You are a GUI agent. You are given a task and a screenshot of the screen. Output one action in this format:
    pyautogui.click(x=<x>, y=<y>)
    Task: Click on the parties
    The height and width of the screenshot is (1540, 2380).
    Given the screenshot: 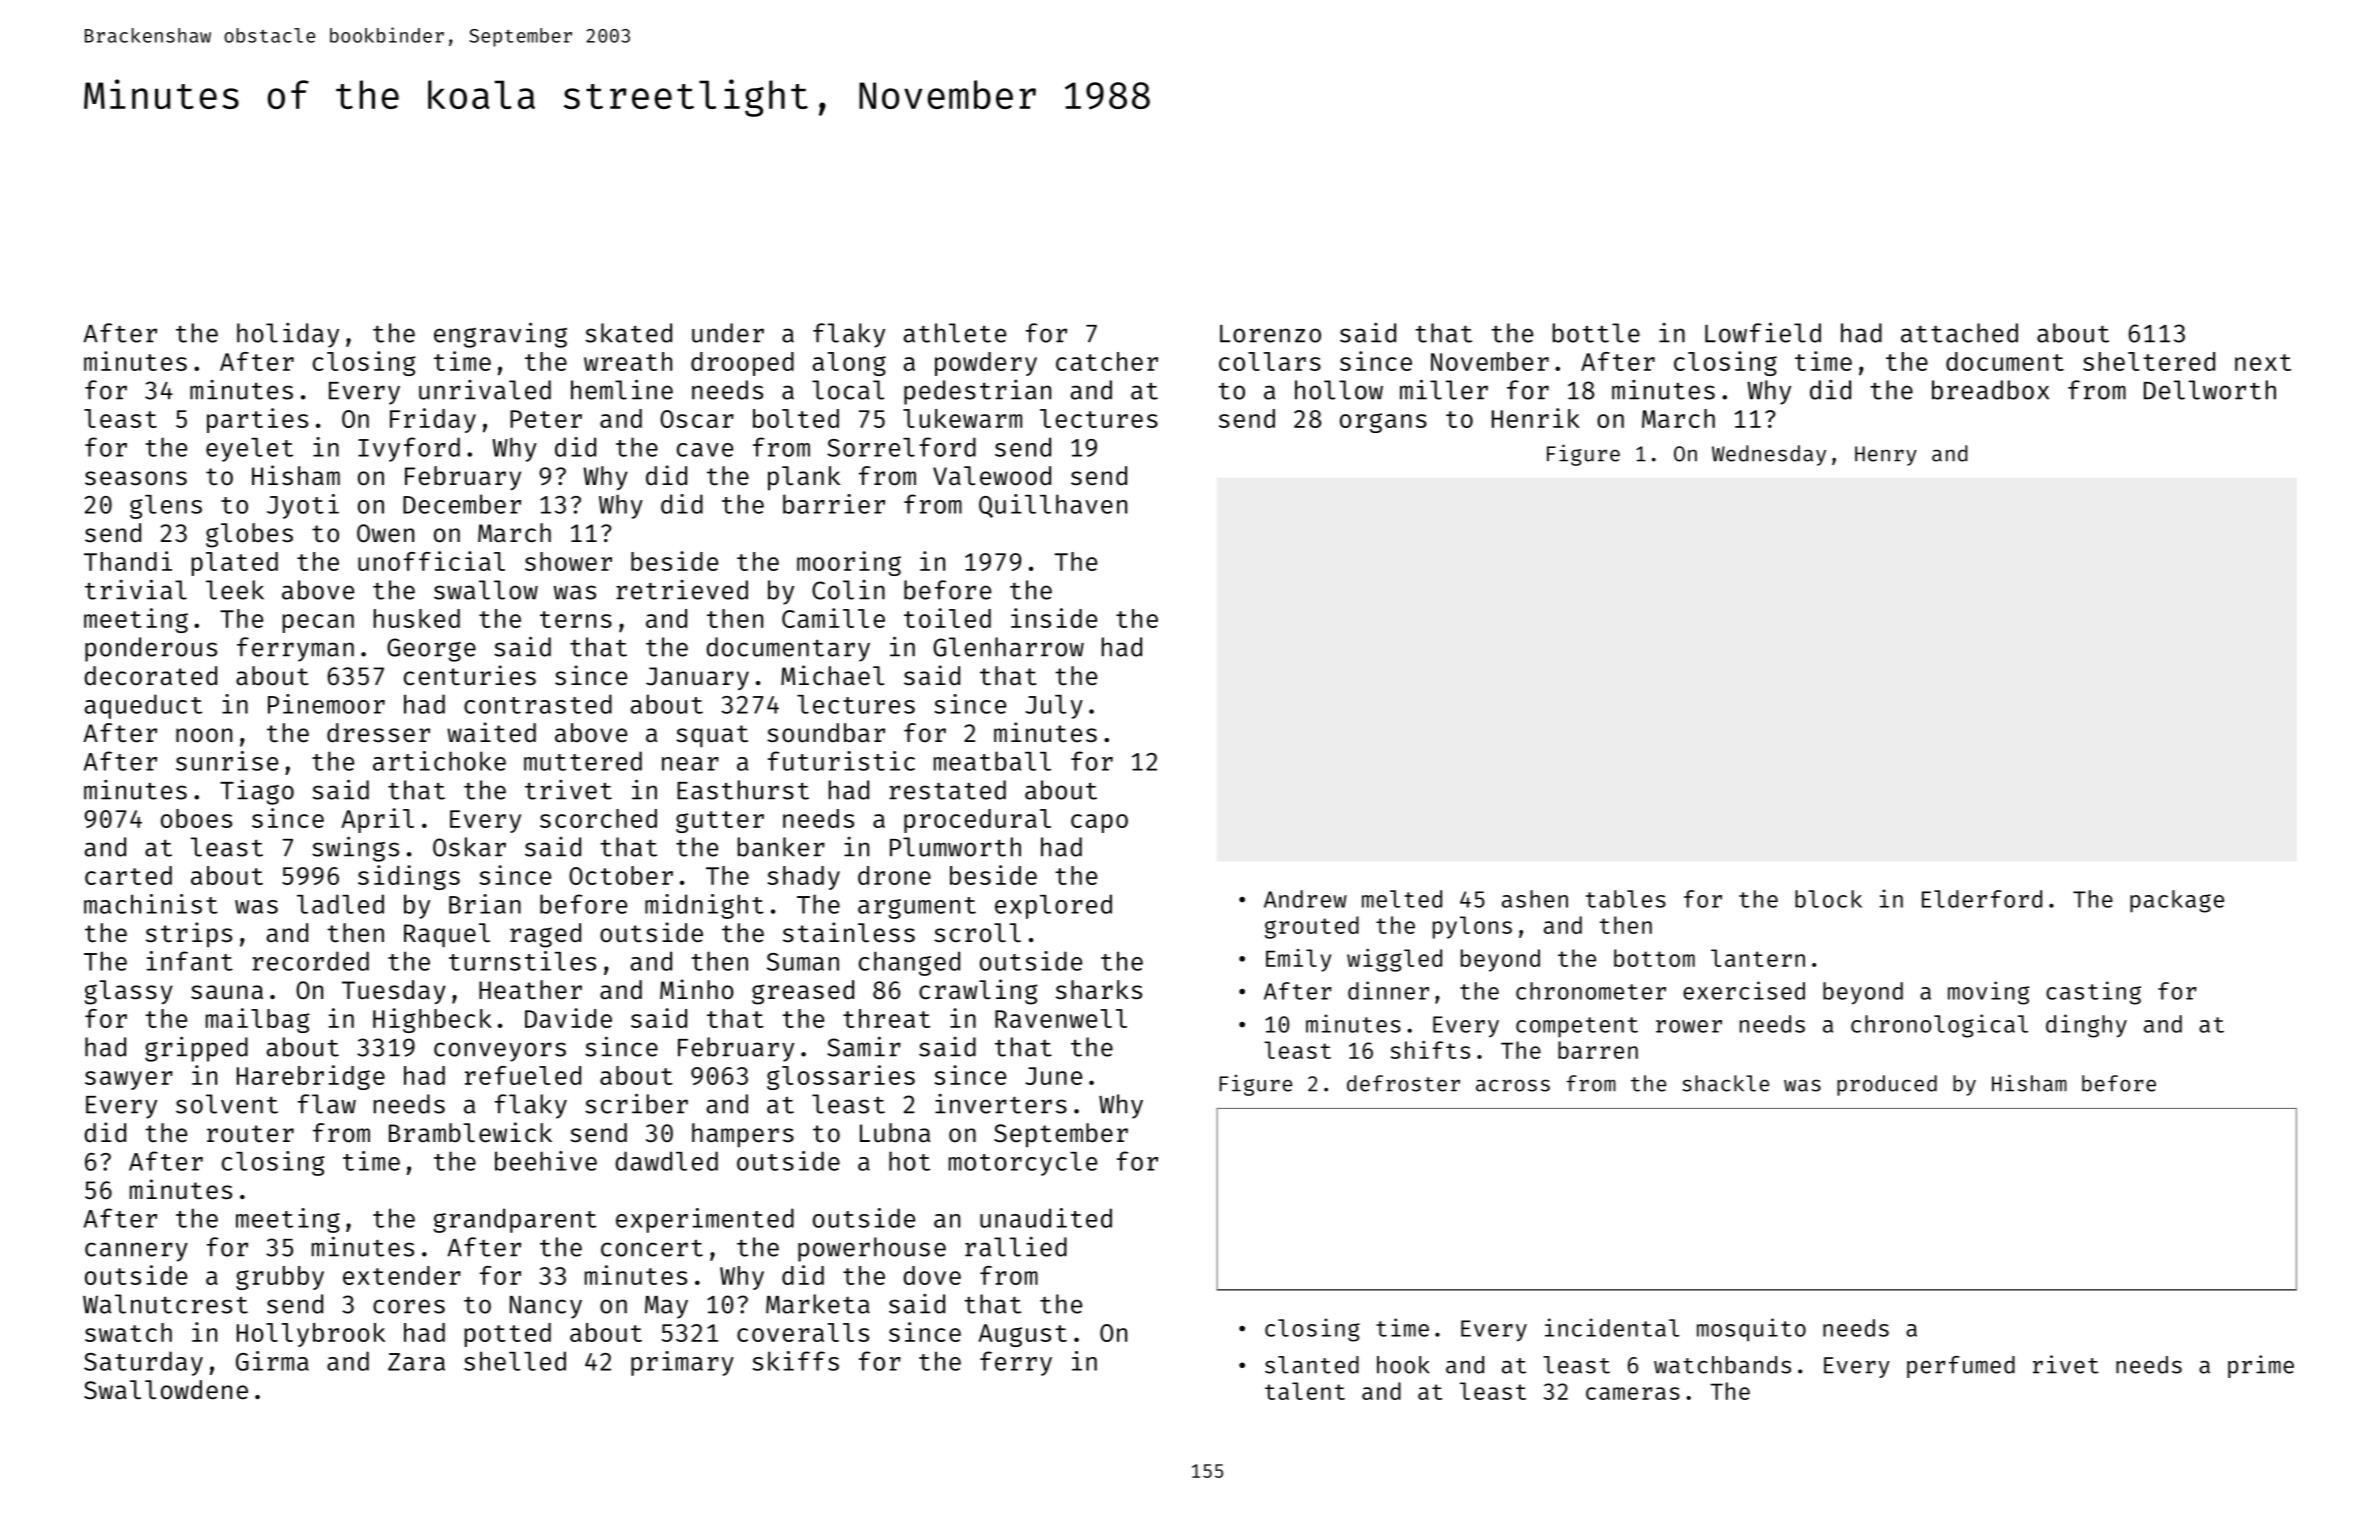 What is the action you would take?
    pyautogui.click(x=257, y=420)
